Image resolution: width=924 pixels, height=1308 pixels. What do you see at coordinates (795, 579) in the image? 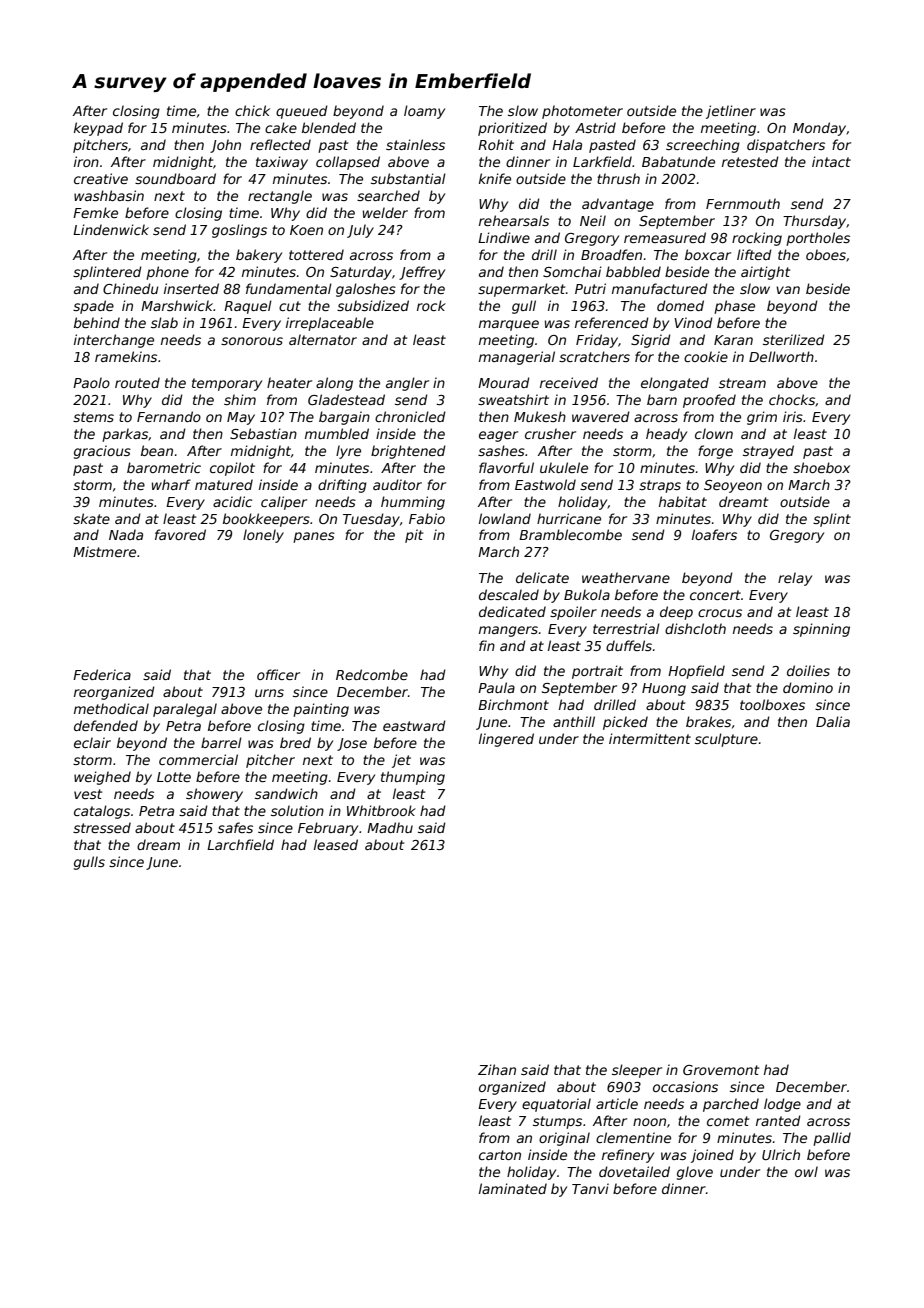
I see `relay` at bounding box center [795, 579].
